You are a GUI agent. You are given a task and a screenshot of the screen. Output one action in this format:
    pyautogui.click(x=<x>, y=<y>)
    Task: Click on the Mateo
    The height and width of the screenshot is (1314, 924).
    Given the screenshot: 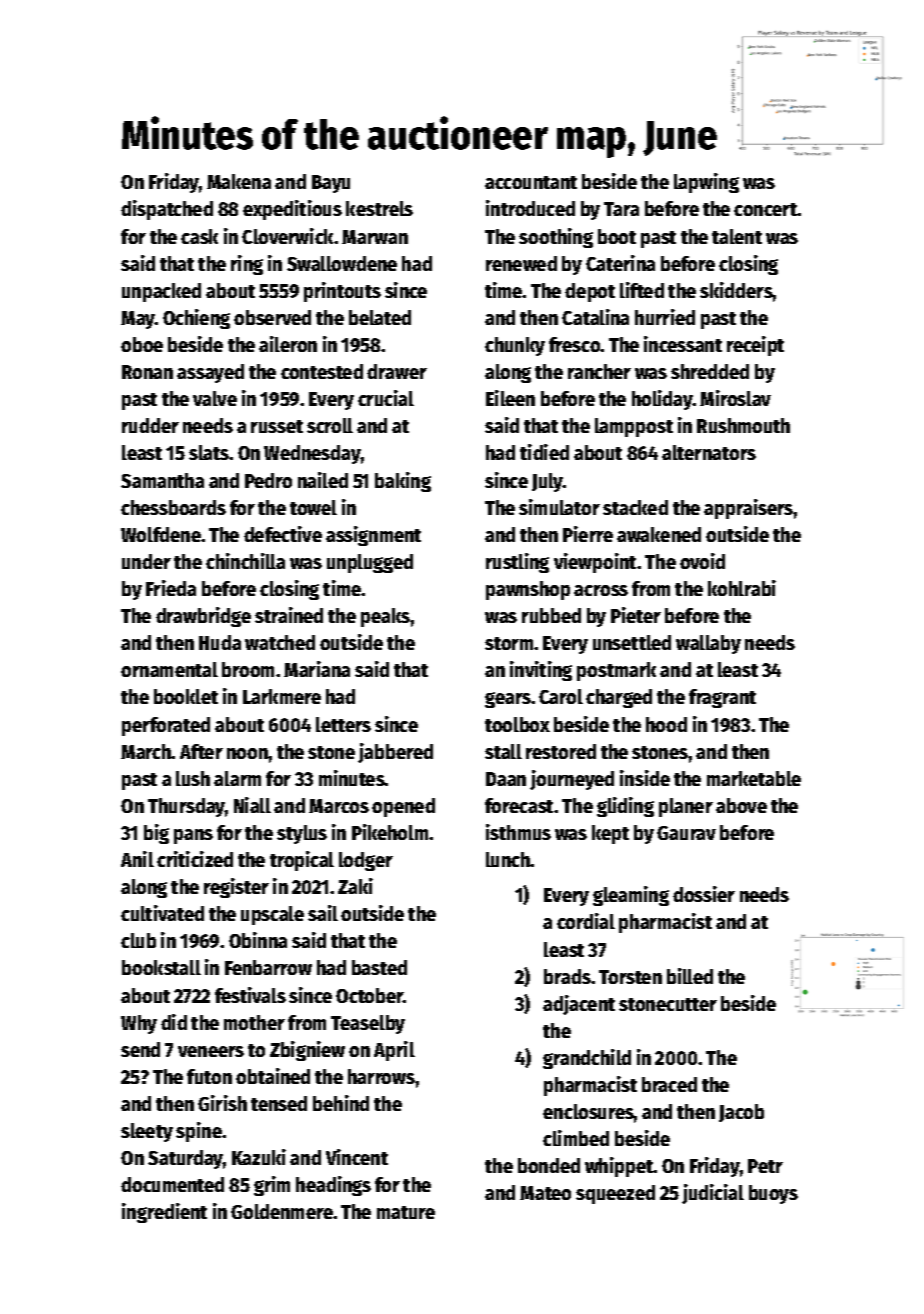 What is the action you would take?
    pyautogui.click(x=545, y=1193)
